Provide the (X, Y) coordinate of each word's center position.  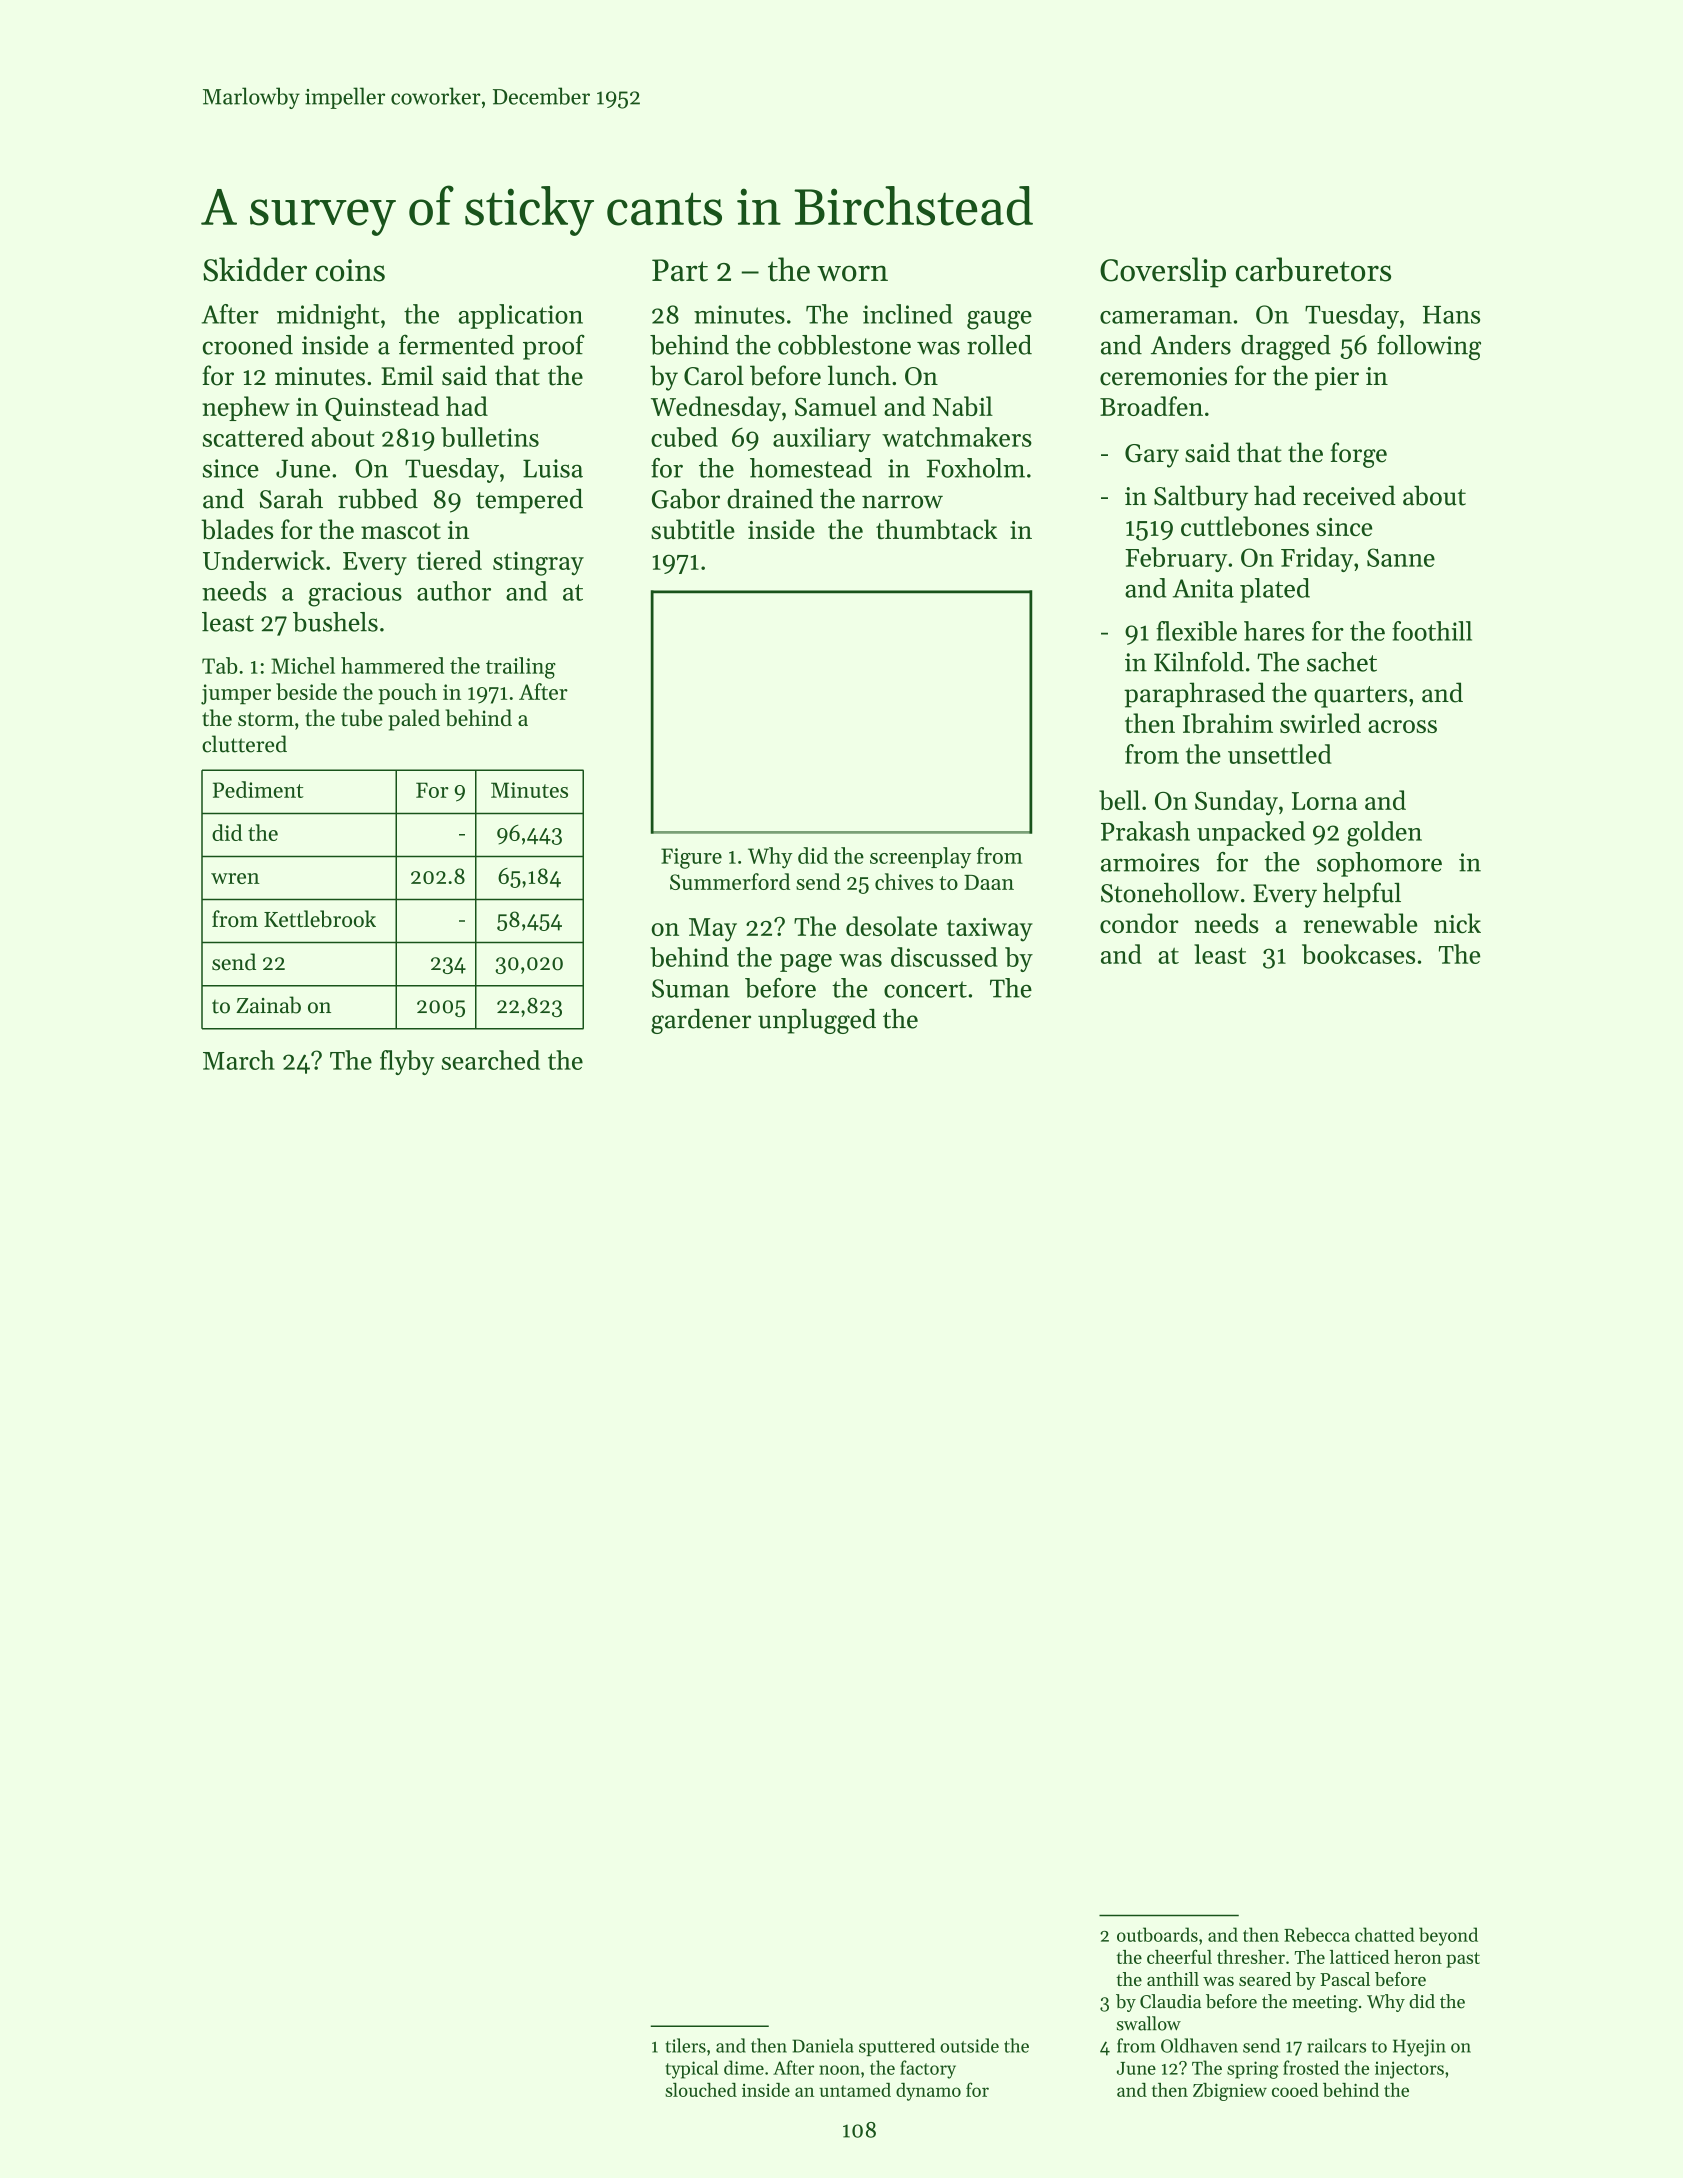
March (239, 1060)
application (520, 316)
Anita (1203, 588)
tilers (685, 2045)
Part (680, 270)
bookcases (1358, 954)
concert (925, 989)
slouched (701, 2090)
